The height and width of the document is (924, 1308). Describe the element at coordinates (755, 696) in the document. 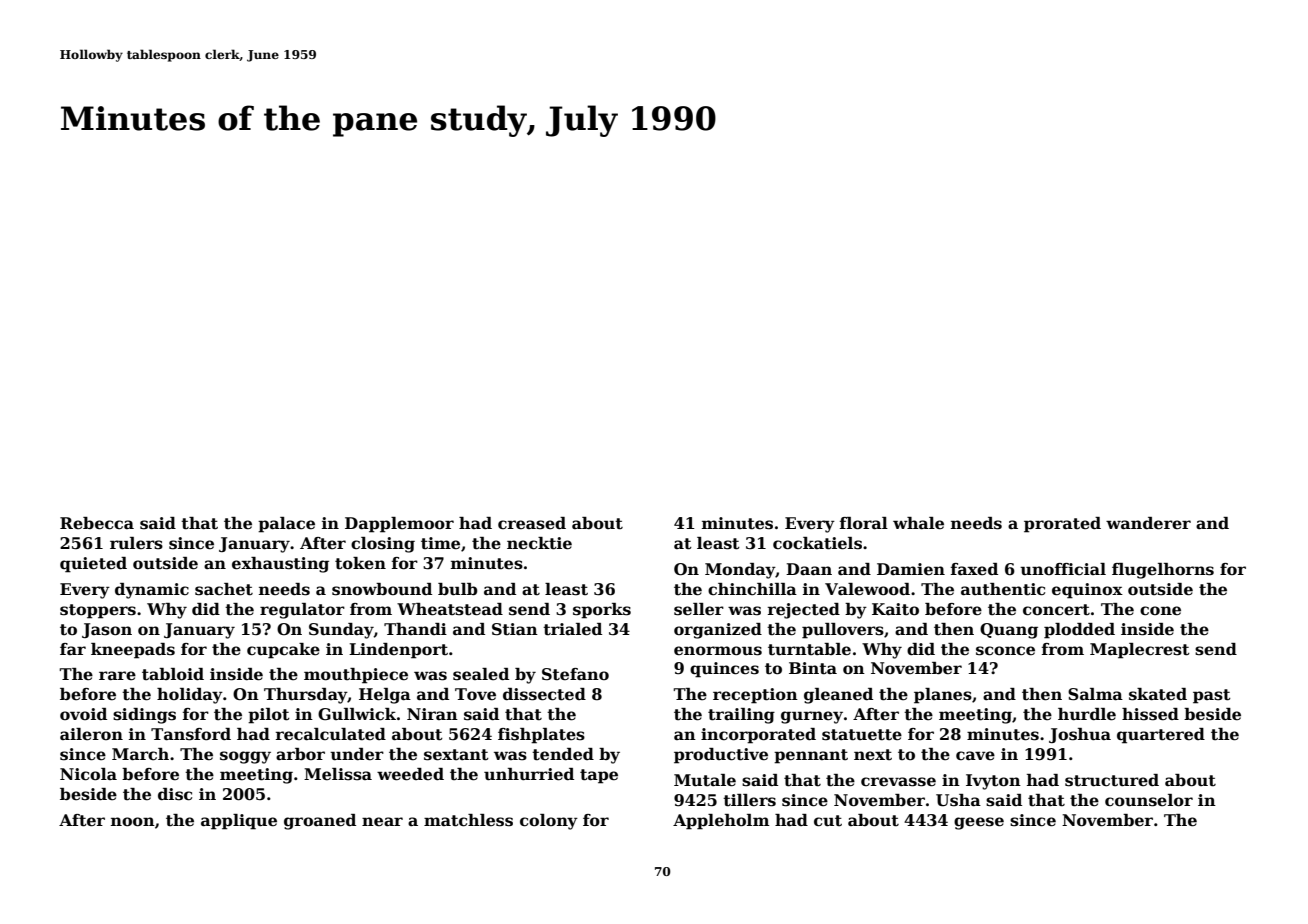

I see `reception` at that location.
